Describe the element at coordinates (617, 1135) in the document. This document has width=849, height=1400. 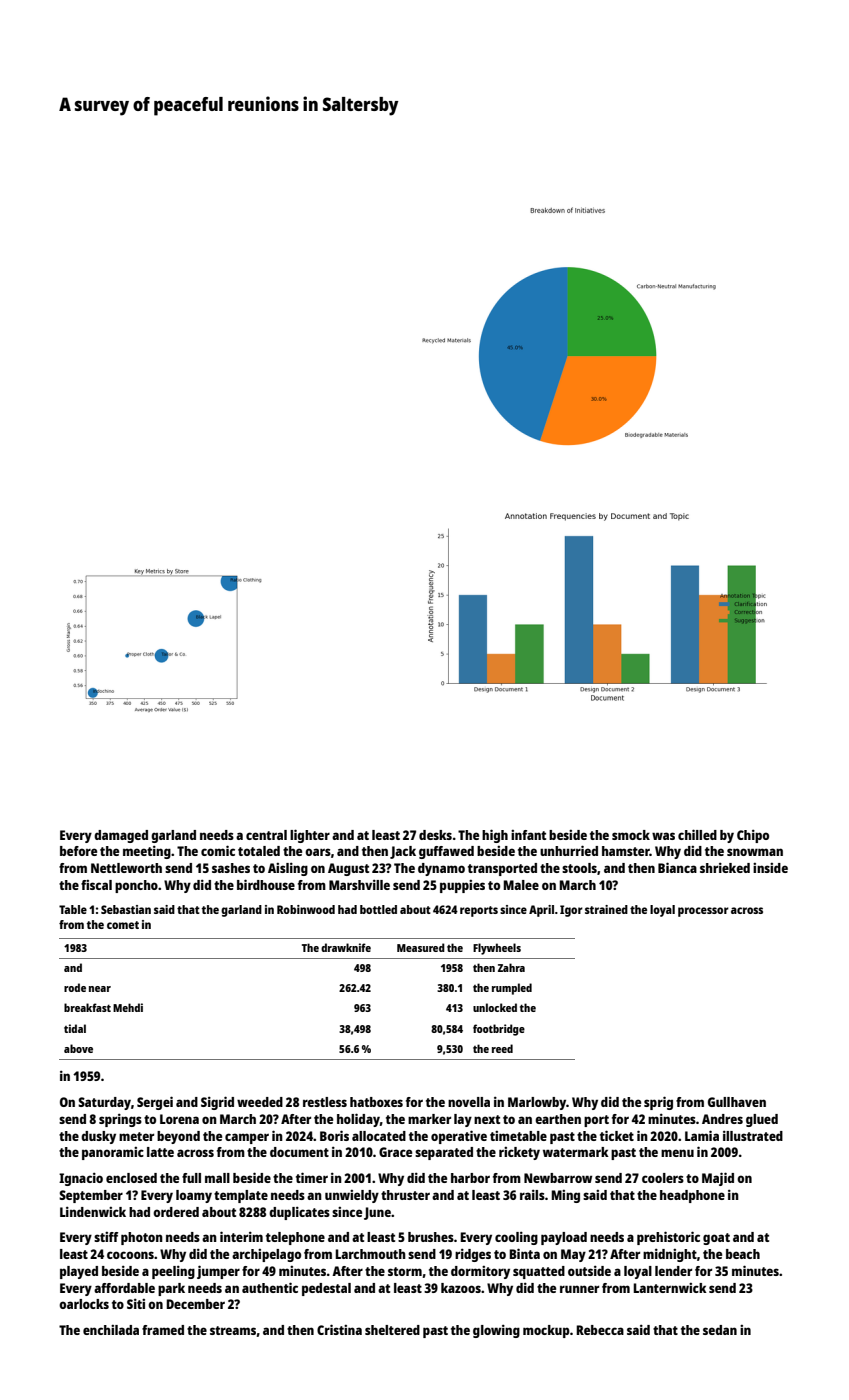
I see `ticket` at that location.
